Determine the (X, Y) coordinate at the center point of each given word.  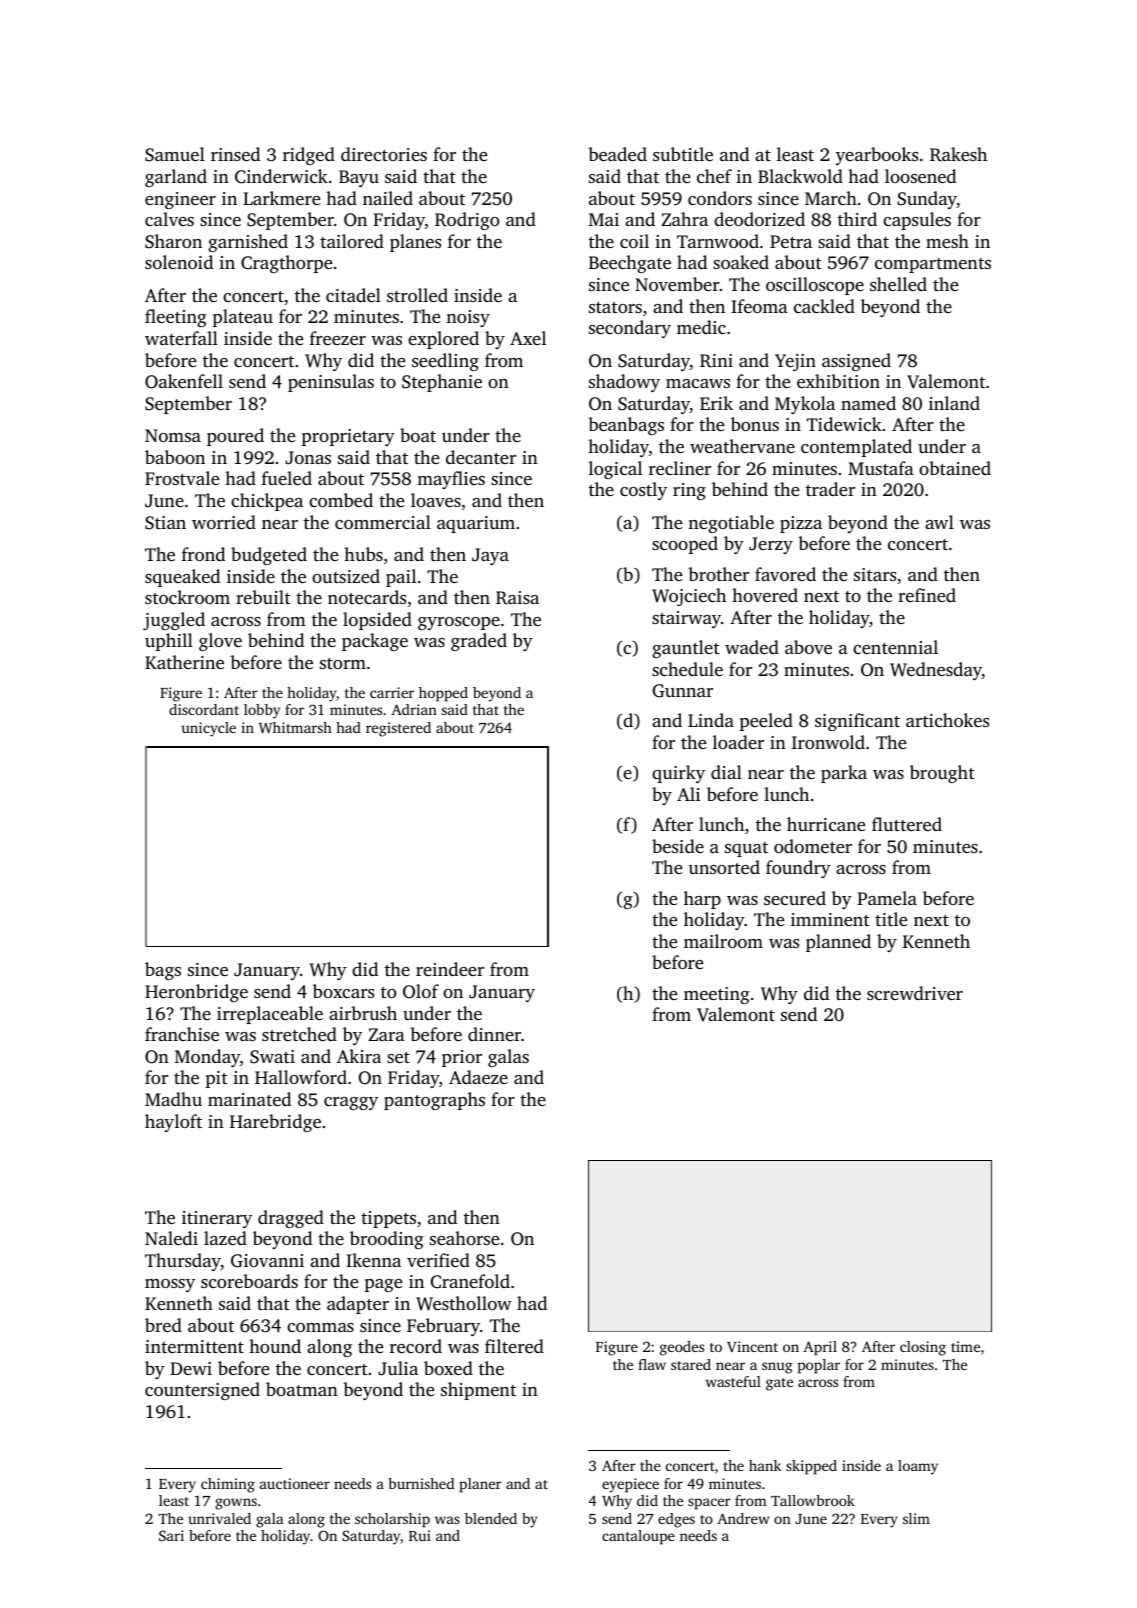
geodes (682, 1348)
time (965, 1346)
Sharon (173, 241)
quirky (678, 774)
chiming (228, 1485)
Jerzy (771, 545)
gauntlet (686, 649)
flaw (652, 1364)
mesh (947, 241)
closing (923, 1348)
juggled (174, 621)
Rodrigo (467, 221)
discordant (204, 709)
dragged (291, 1219)
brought (942, 774)
